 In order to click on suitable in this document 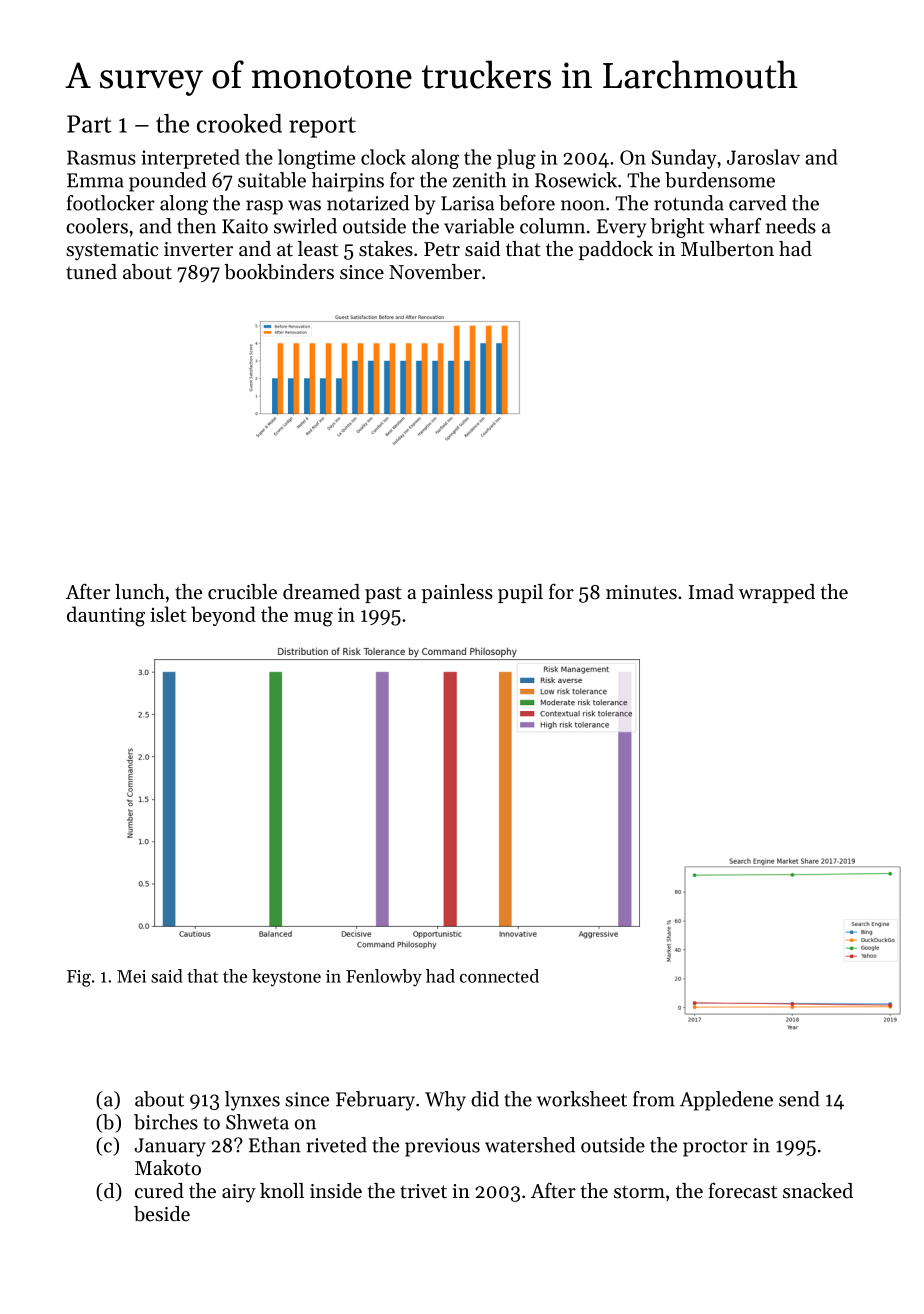, I will do `click(272, 180)`.
